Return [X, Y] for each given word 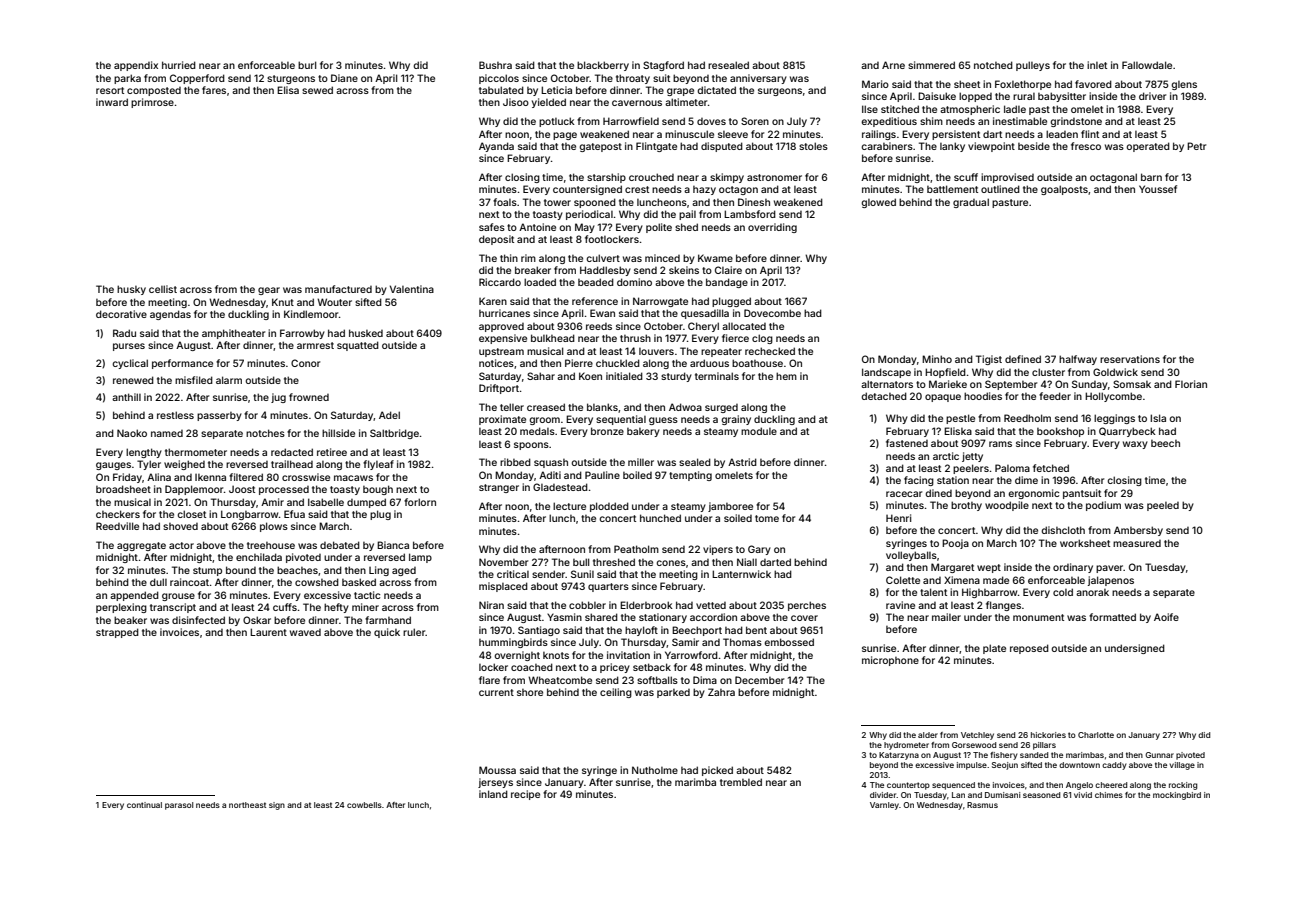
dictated [716, 90]
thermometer [196, 452]
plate [994, 649]
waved [305, 632]
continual [144, 805]
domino [634, 282]
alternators [887, 384]
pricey [615, 668]
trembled [741, 782]
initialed [624, 376]
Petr [1196, 146]
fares [214, 90]
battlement [952, 189]
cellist [163, 289]
